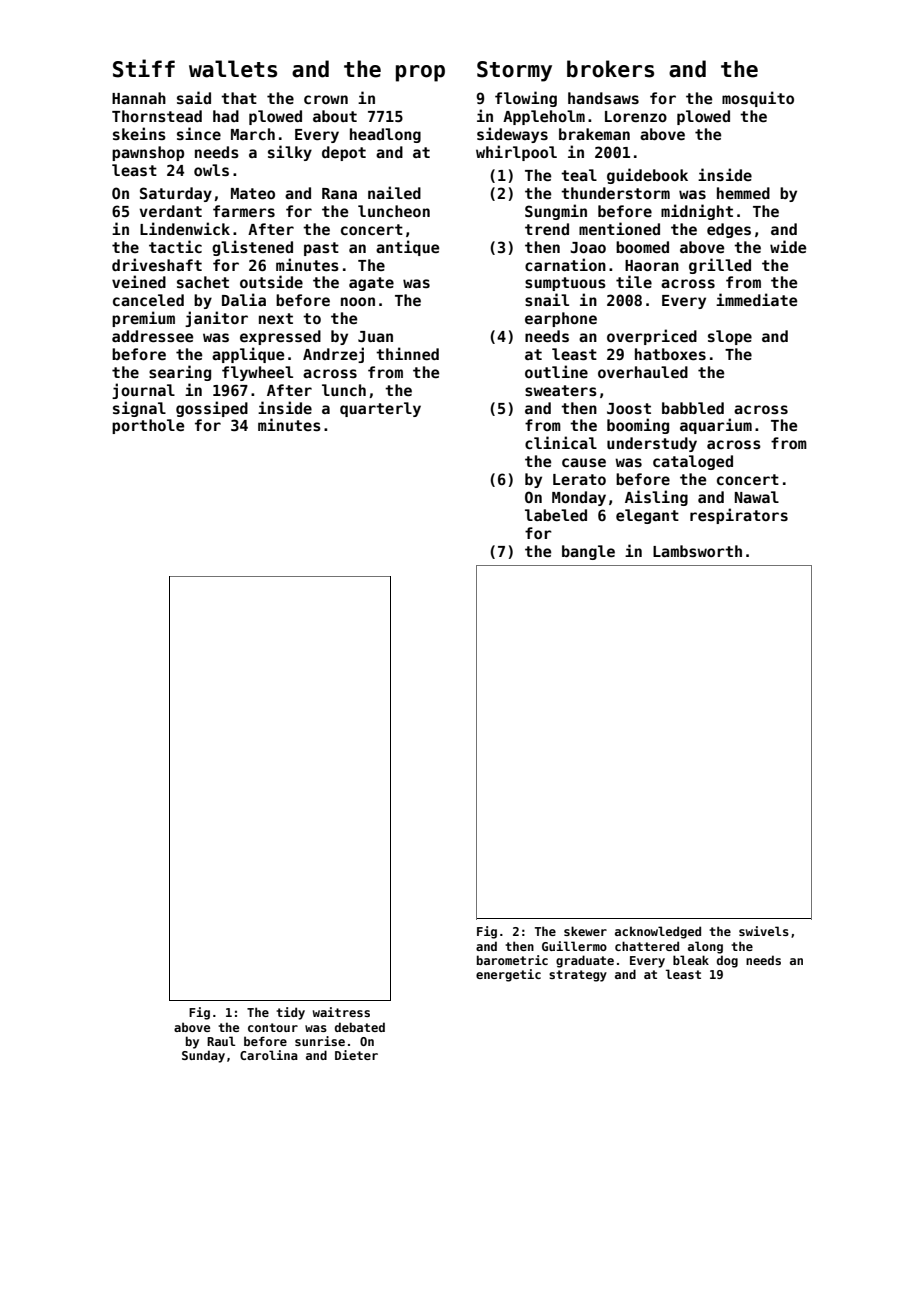 The image size is (924, 1308). What do you see at coordinates (221, 1041) in the screenshot?
I see `Raul` at bounding box center [221, 1041].
